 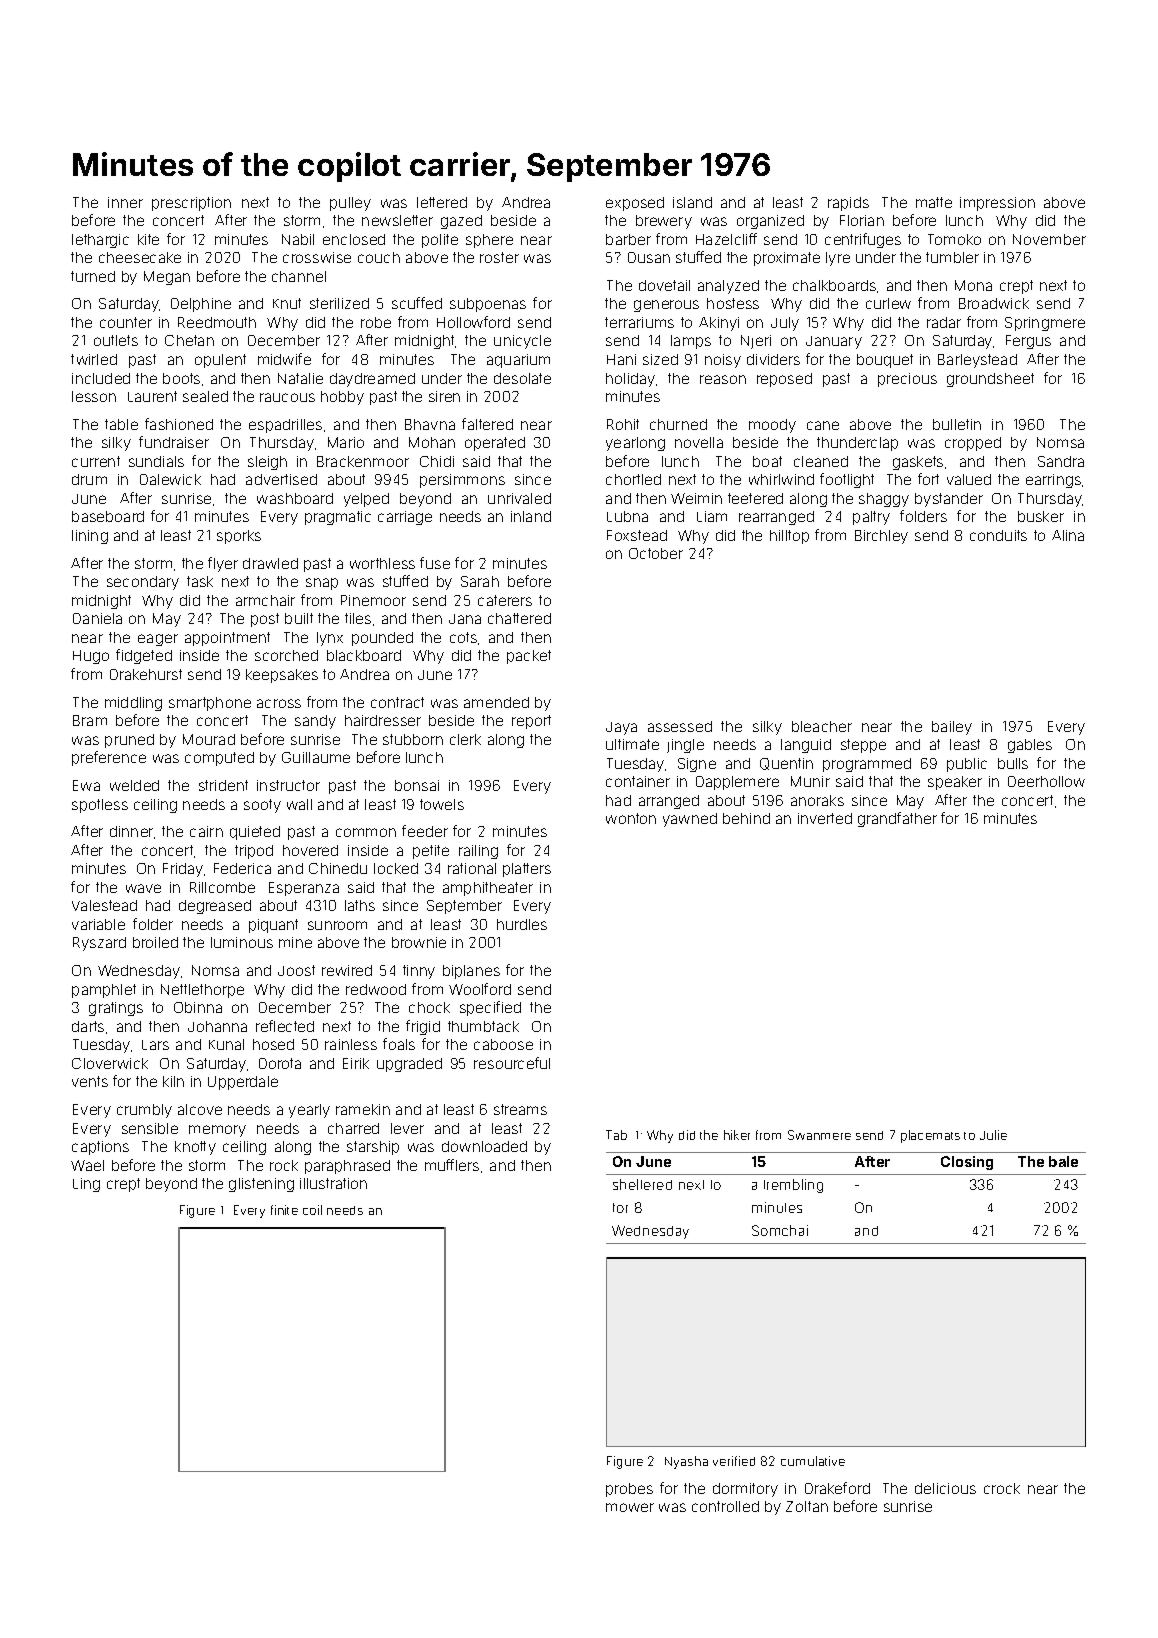 I want to click on drawled, so click(x=270, y=563).
